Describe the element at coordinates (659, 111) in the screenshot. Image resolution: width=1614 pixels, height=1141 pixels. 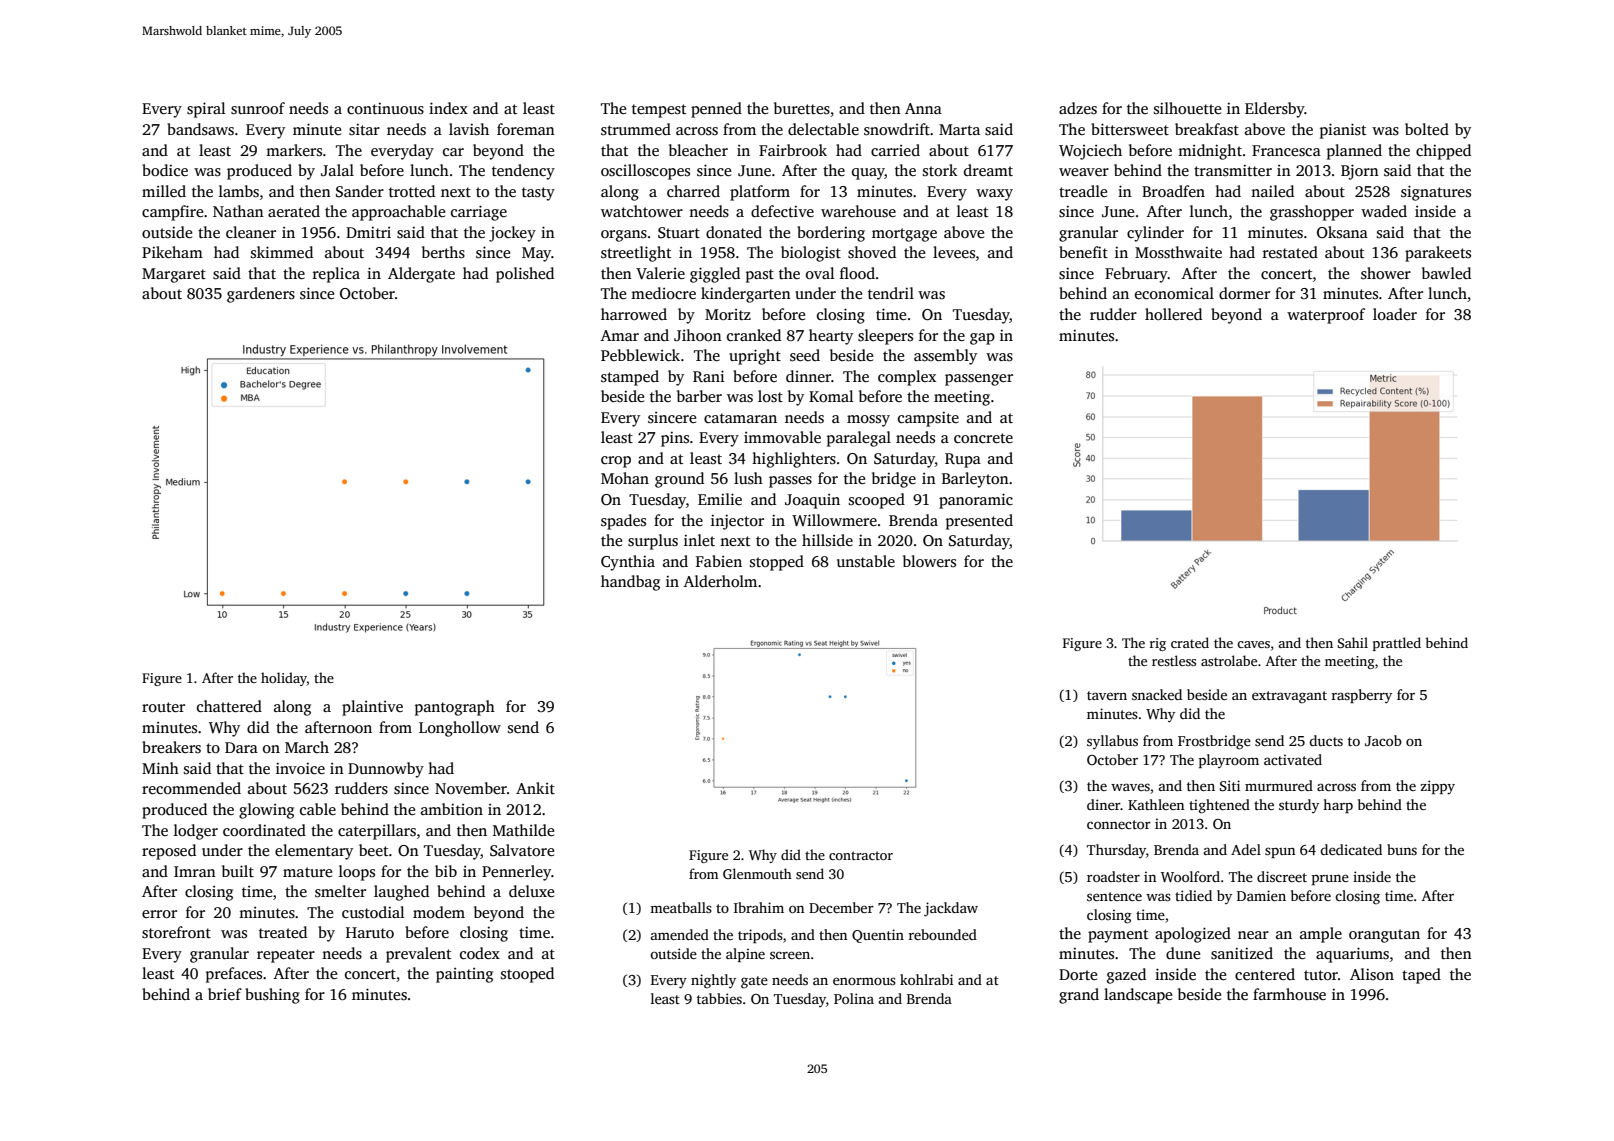
I see `tempest` at that location.
